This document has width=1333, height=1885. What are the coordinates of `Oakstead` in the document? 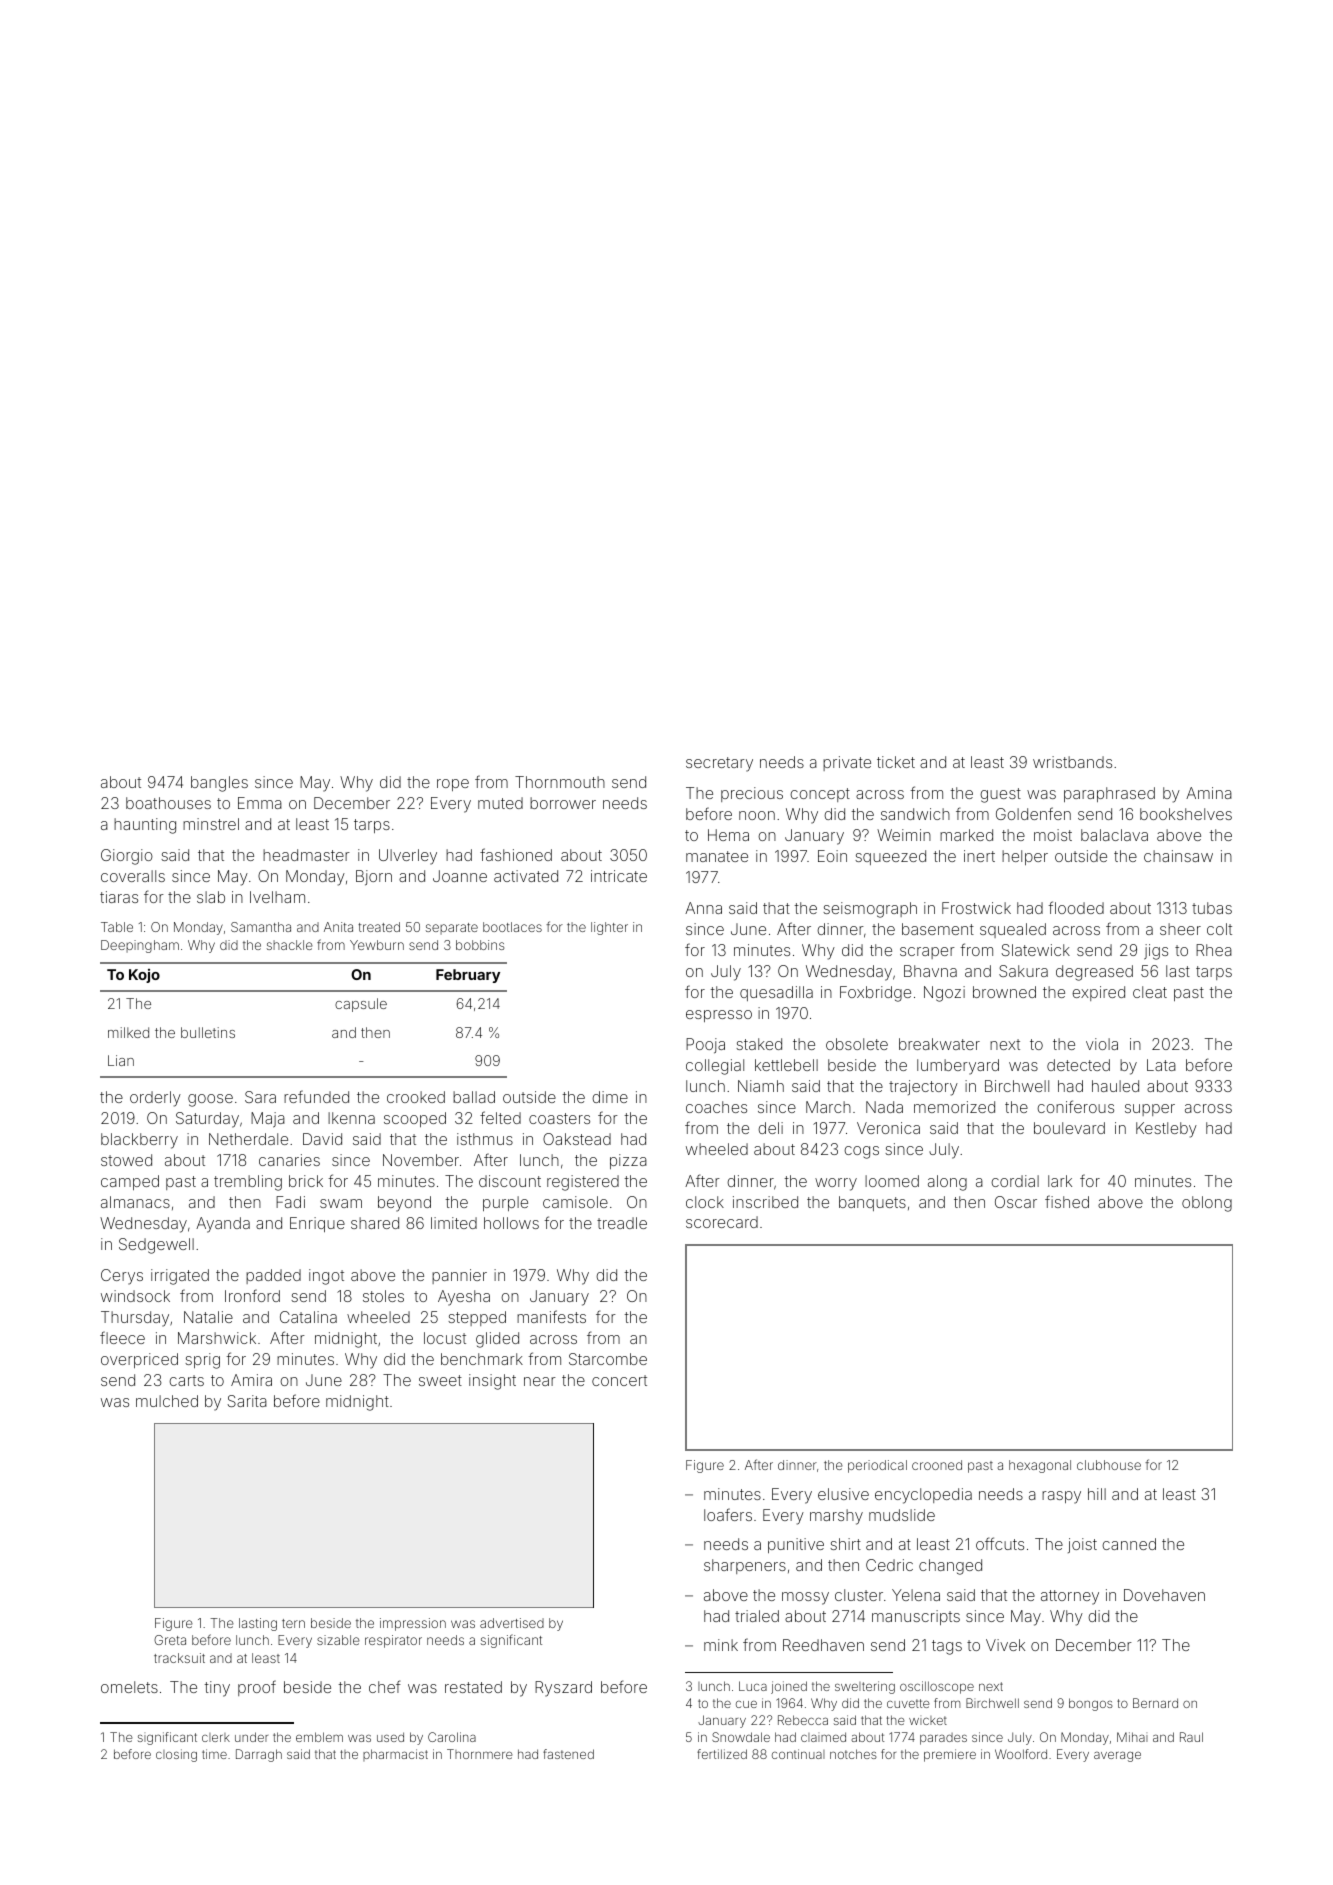 It's located at (577, 1139).
